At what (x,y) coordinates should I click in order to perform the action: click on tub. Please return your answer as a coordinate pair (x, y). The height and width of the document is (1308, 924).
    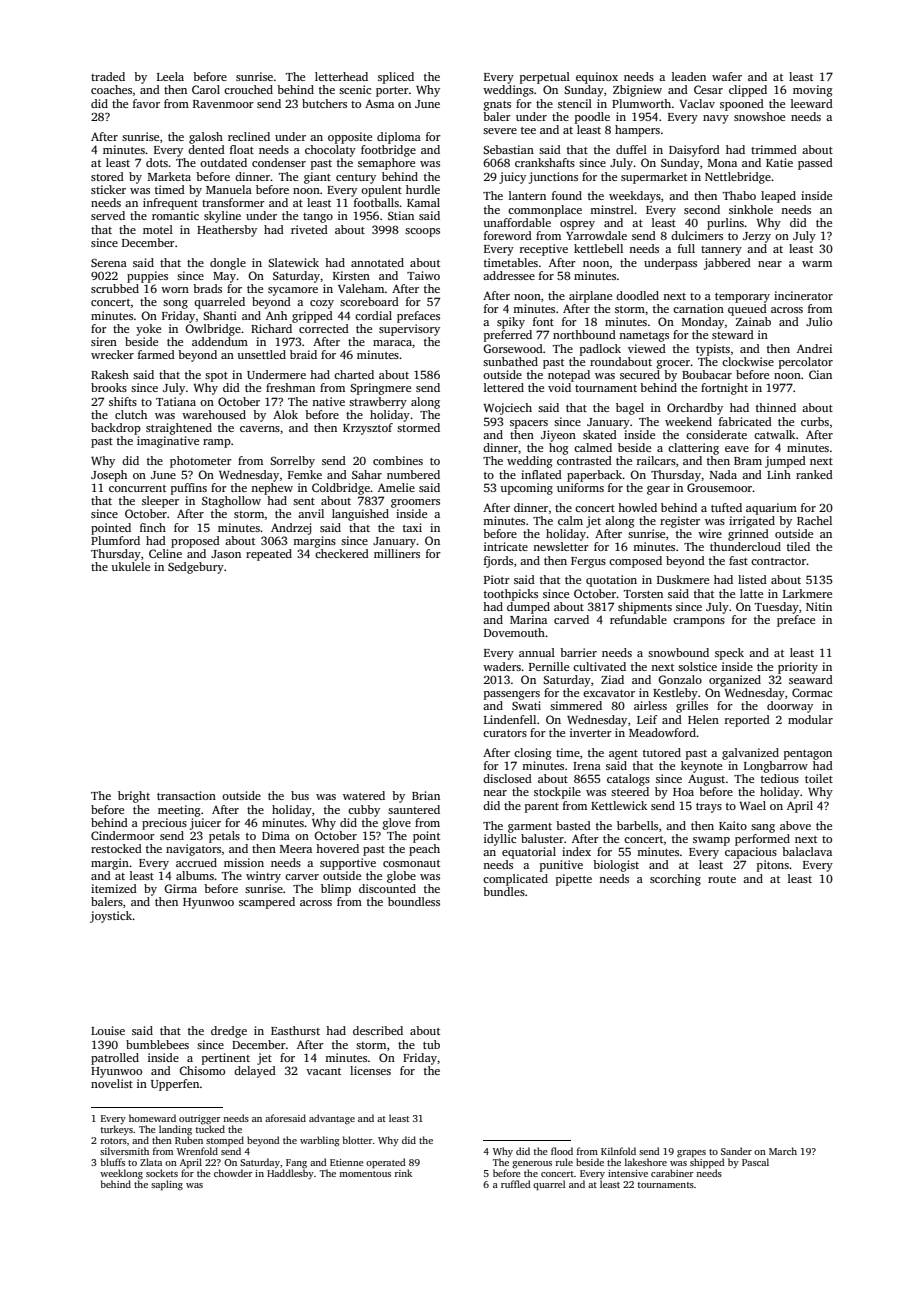
    Looking at the image, I should click on (431, 1044).
